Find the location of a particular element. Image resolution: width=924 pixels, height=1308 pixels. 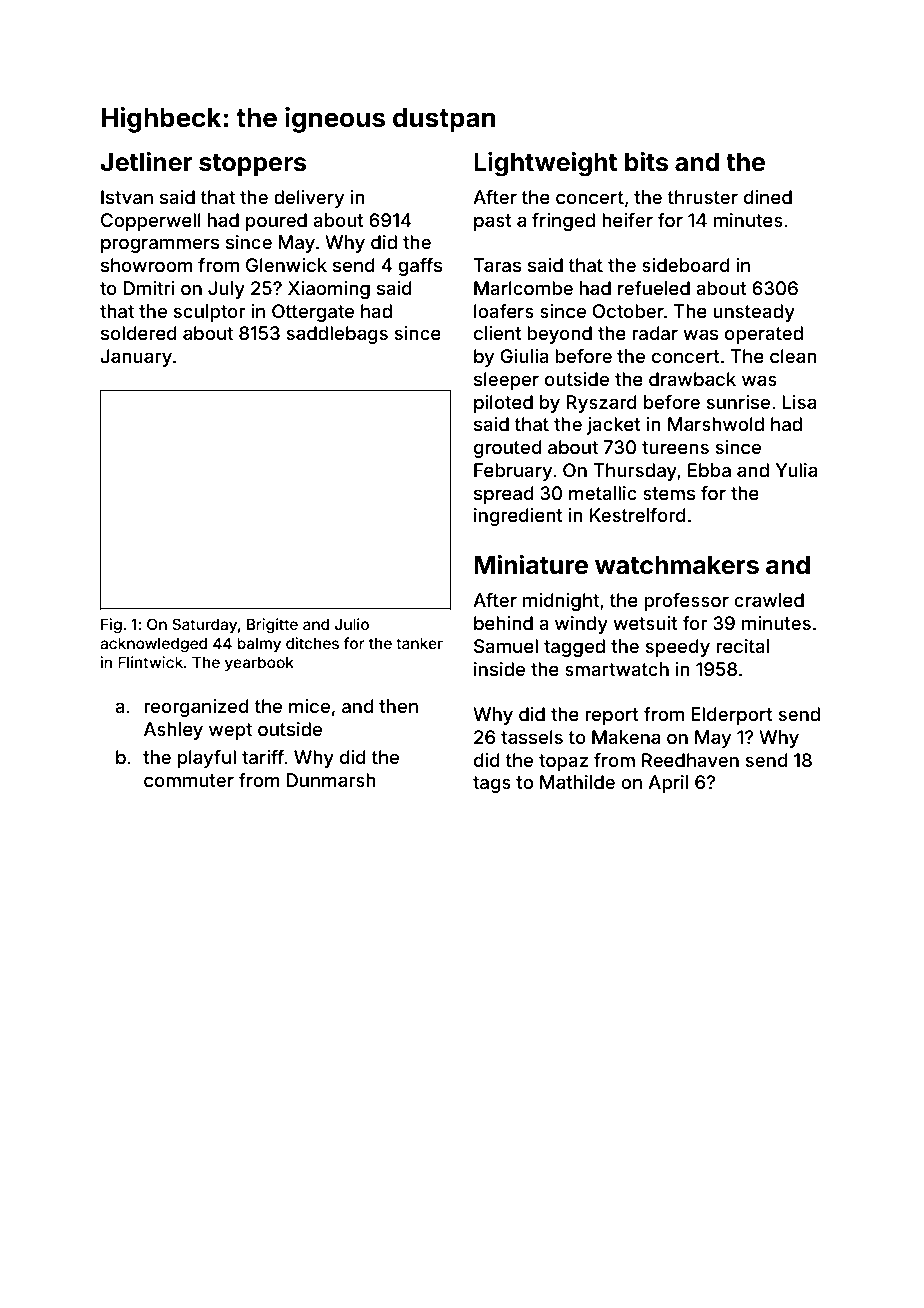

Brigitte is located at coordinates (272, 626).
